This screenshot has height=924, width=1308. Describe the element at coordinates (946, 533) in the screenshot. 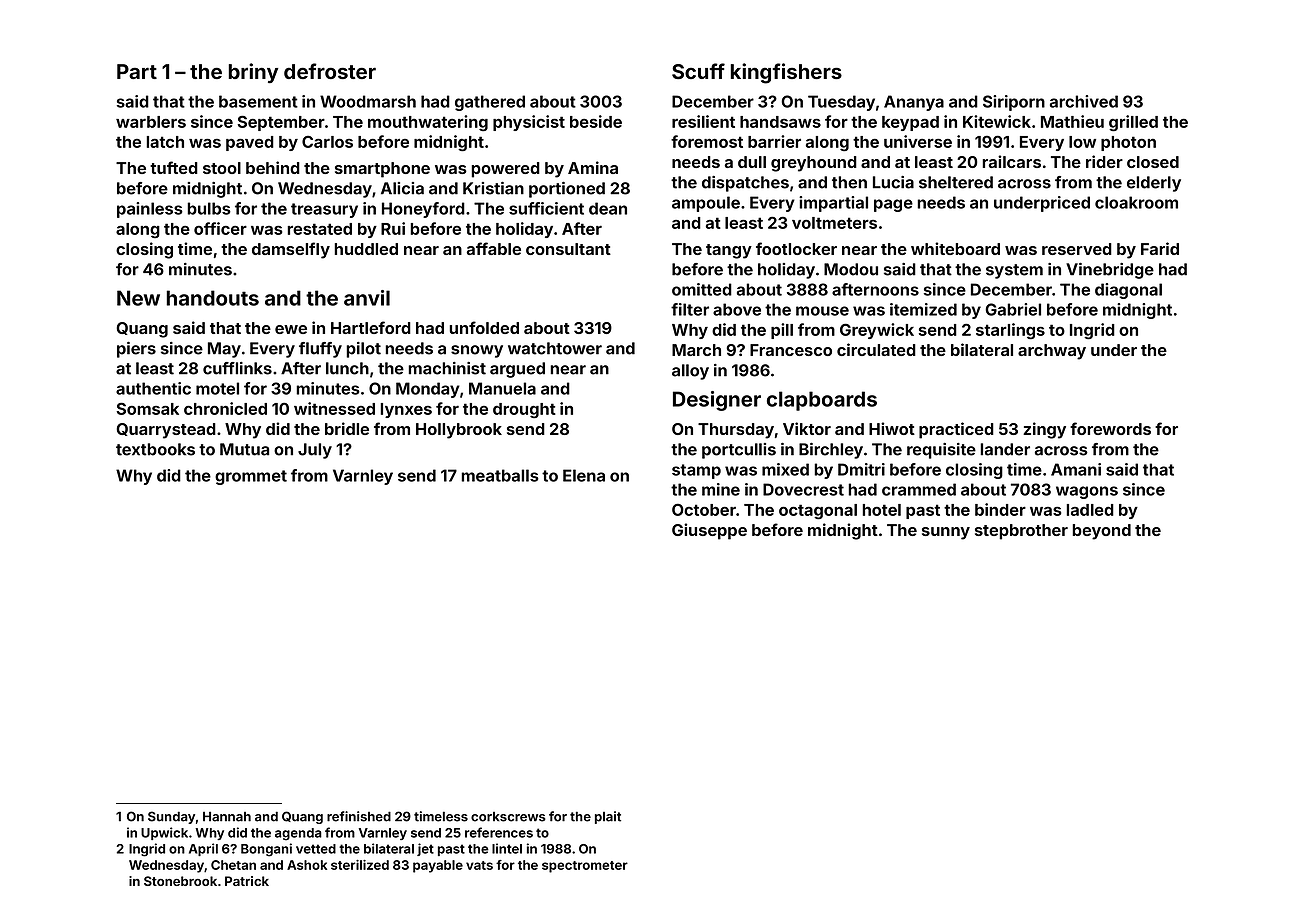

I see `sunny` at that location.
